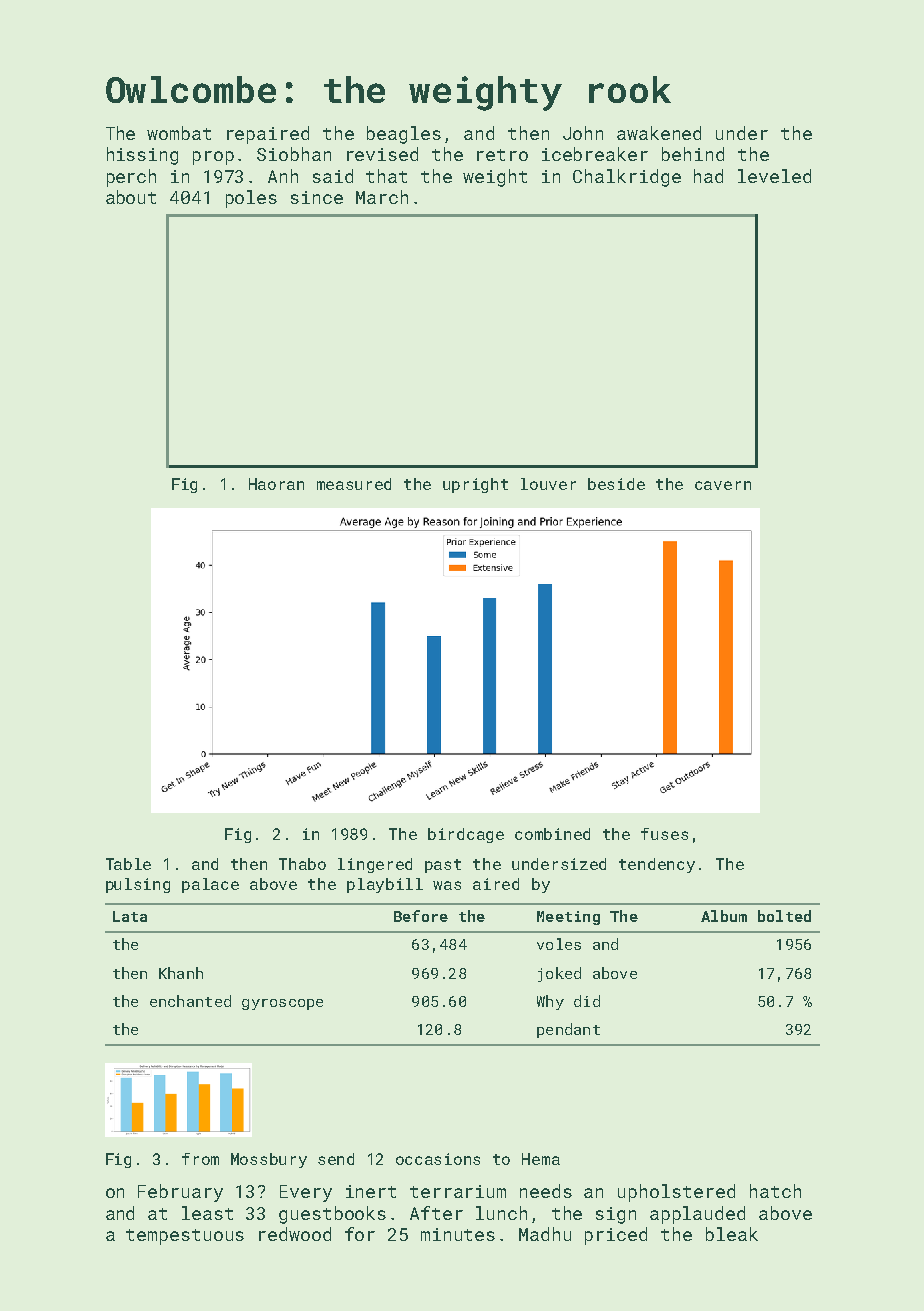 This page has width=924, height=1311. What do you see at coordinates (128, 864) in the page?
I see `Table` at bounding box center [128, 864].
